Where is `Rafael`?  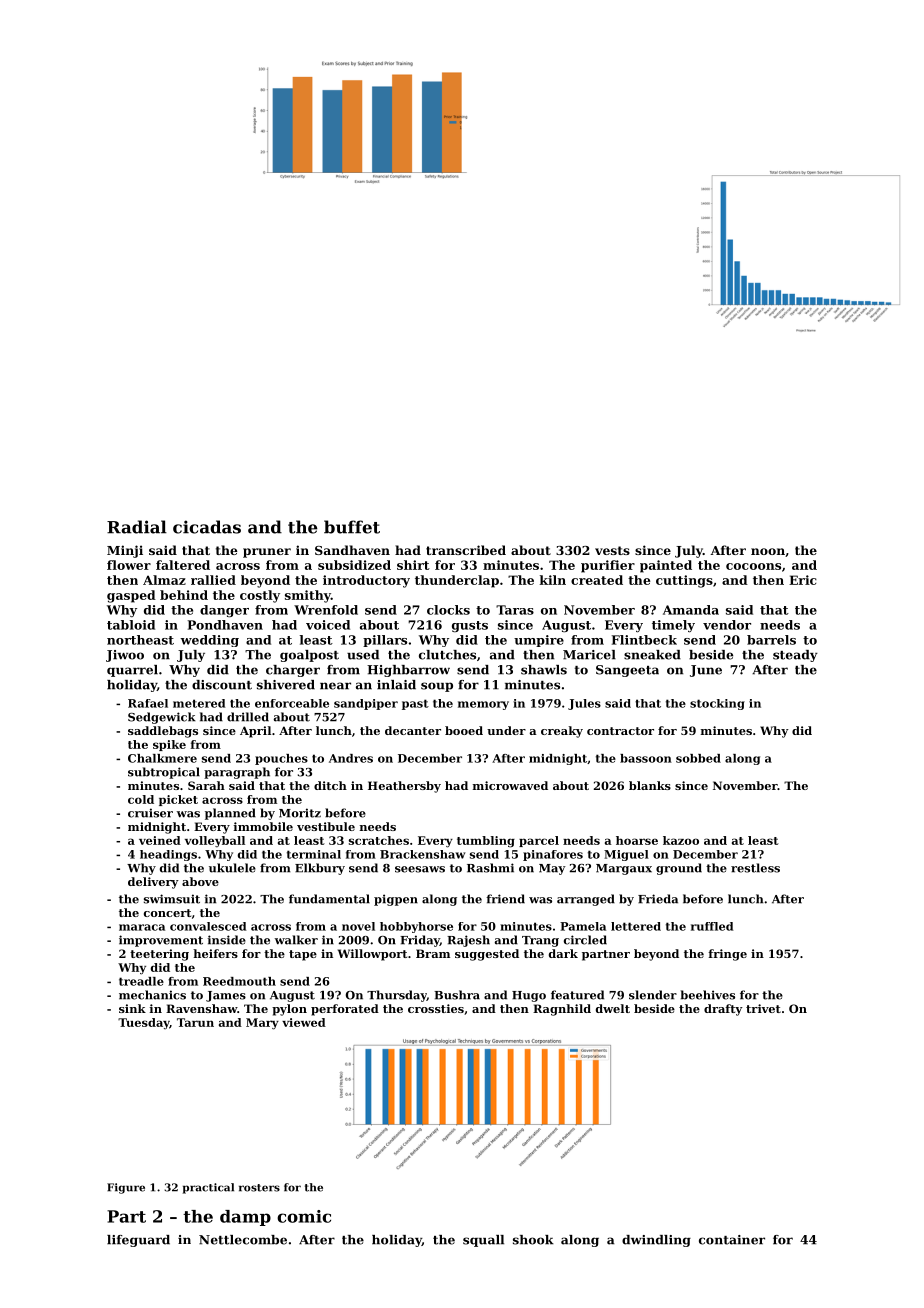 Rafael is located at coordinates (148, 703).
